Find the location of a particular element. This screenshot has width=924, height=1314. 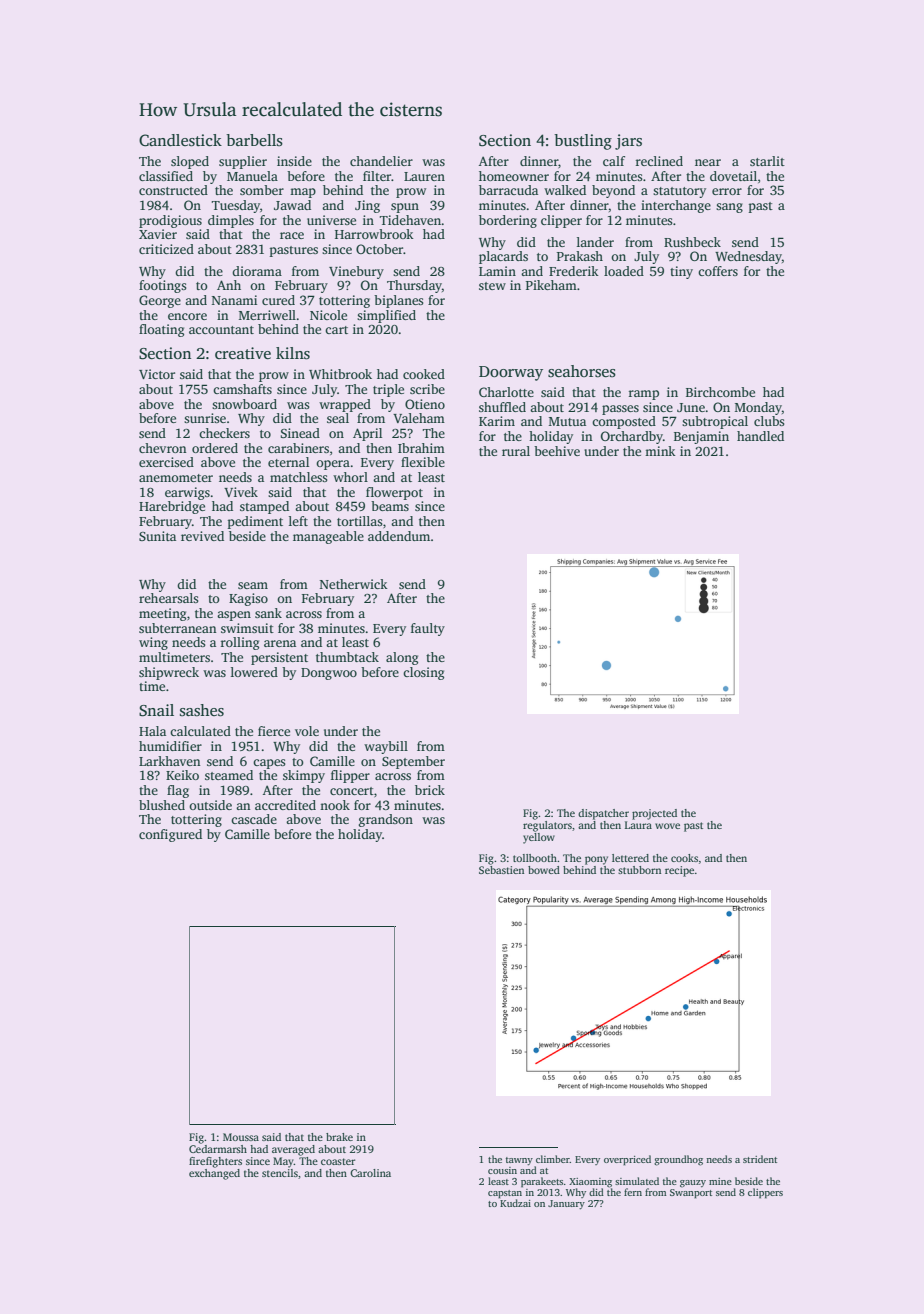

configured is located at coordinates (170, 835).
